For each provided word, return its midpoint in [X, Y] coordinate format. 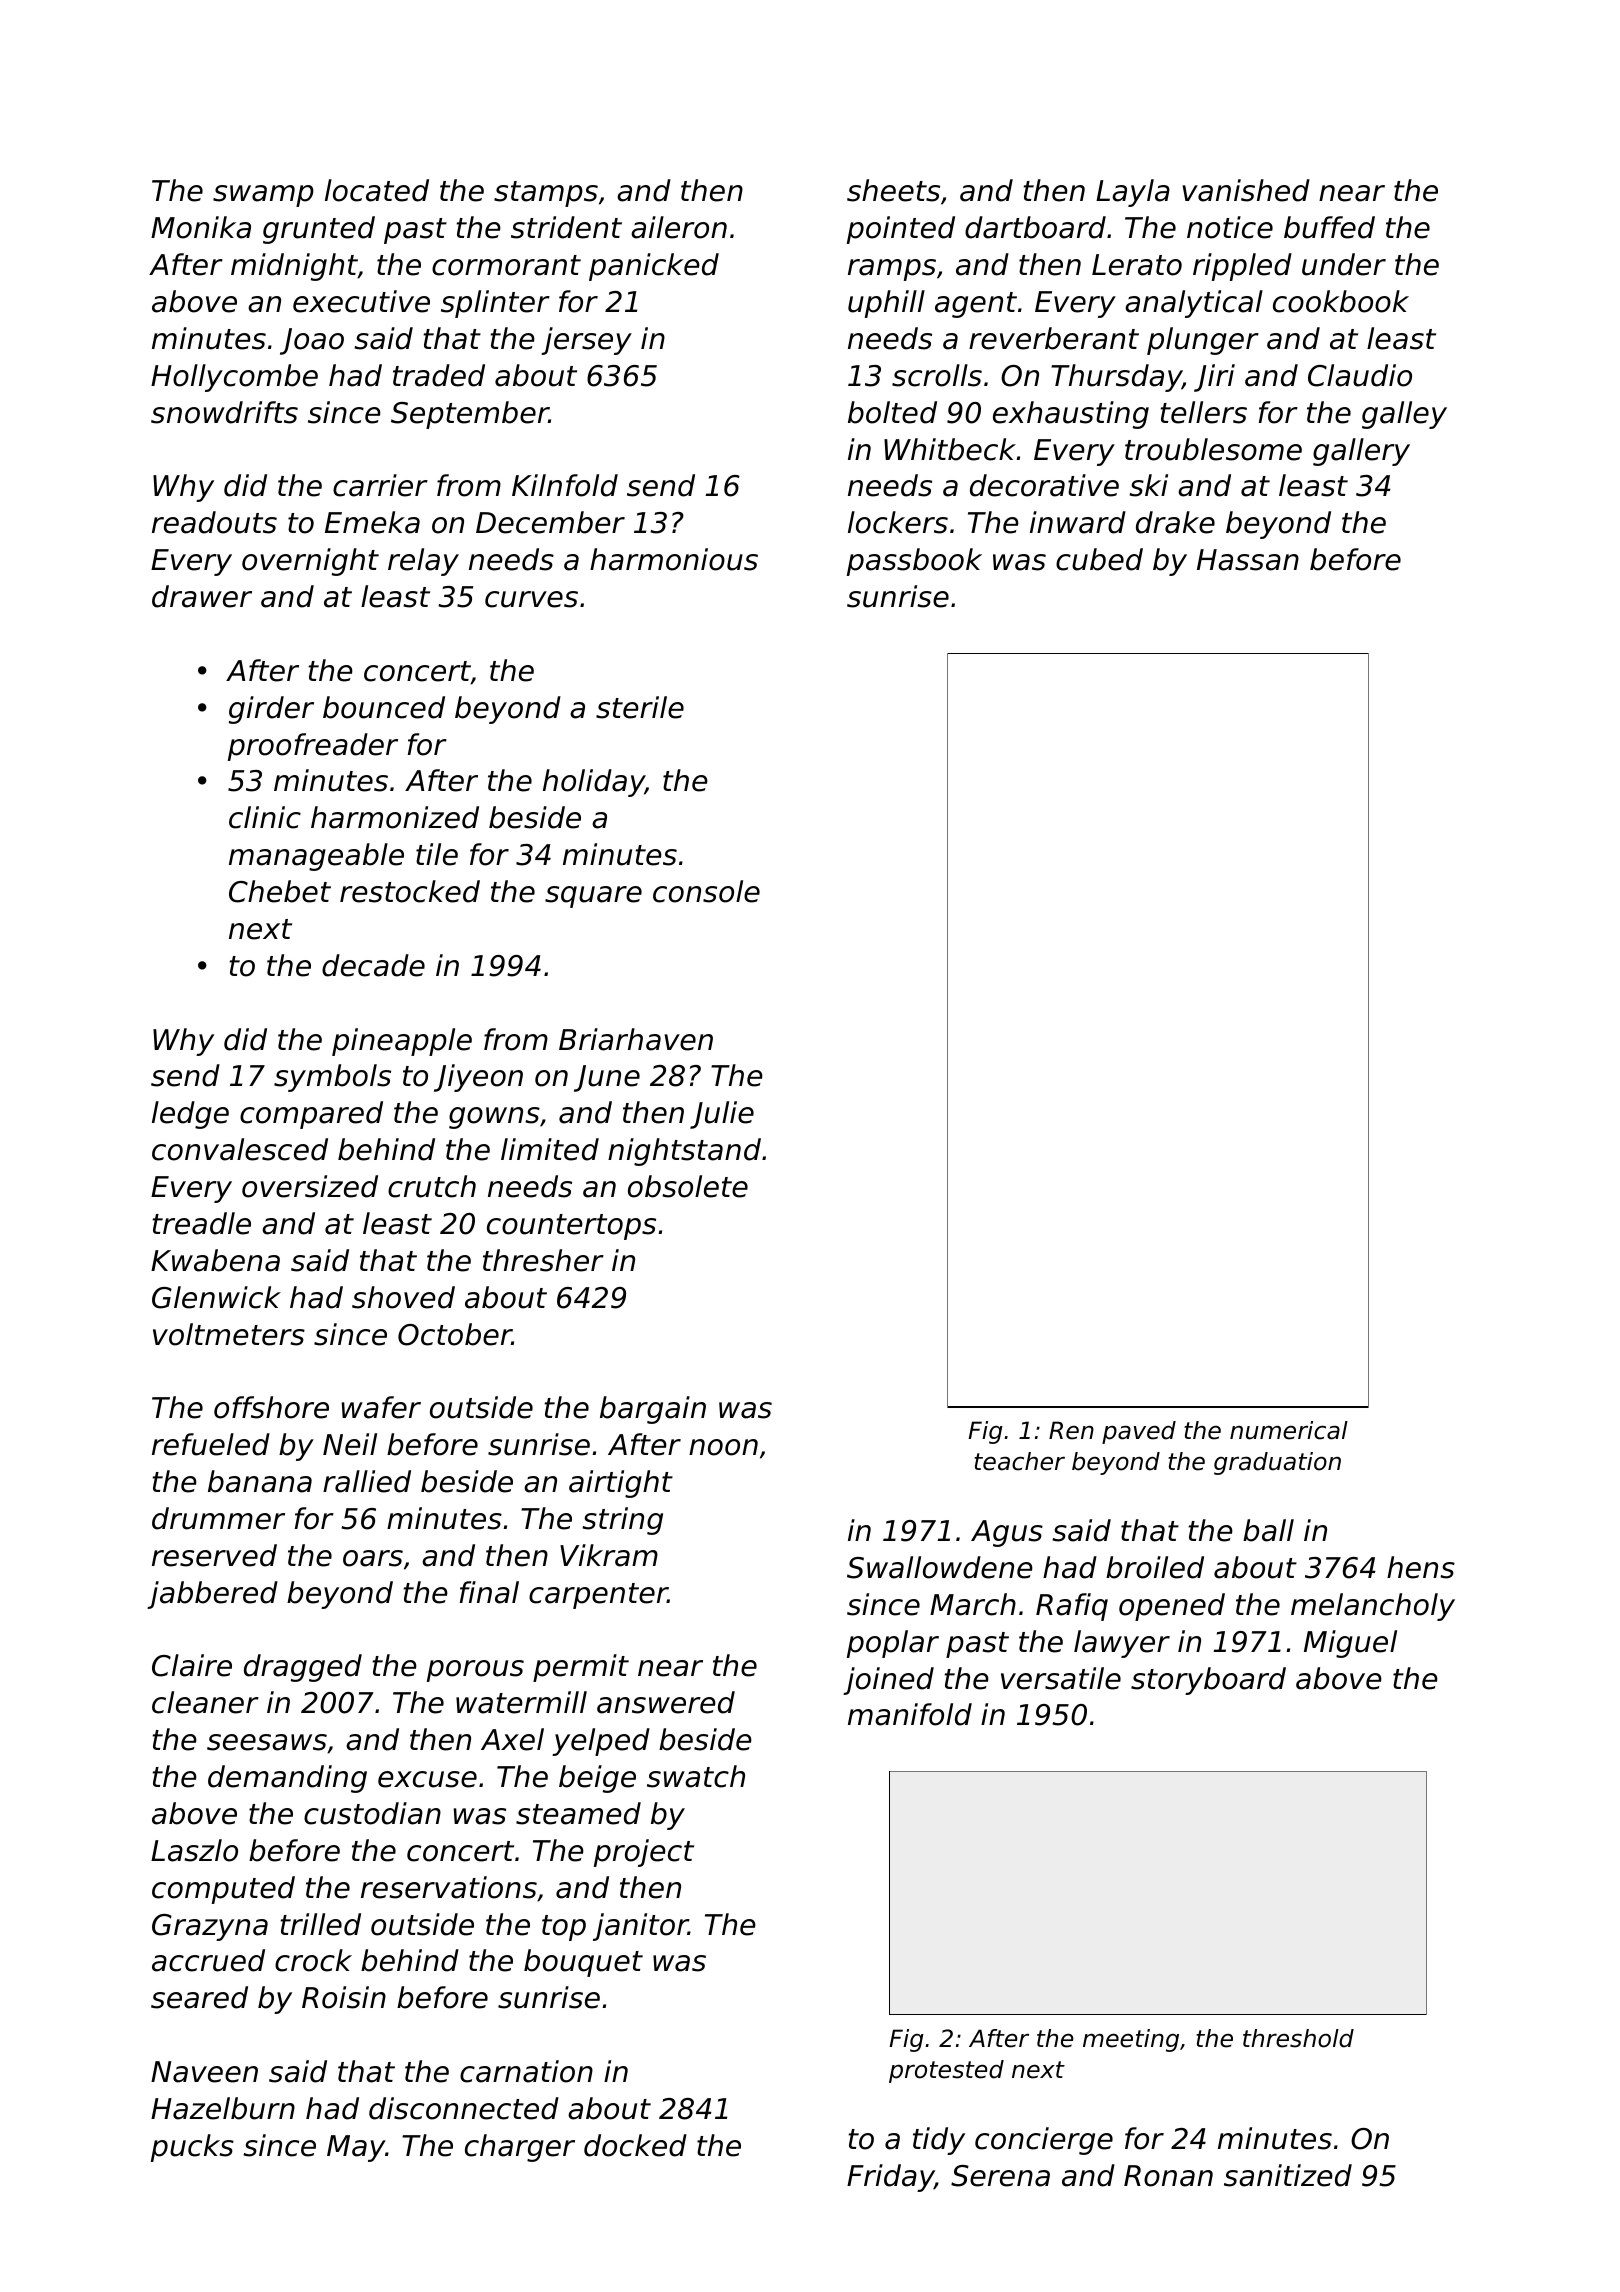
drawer [202, 596]
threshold [1298, 2038]
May [356, 2148]
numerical [1289, 1430]
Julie [722, 1115]
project [644, 1853]
